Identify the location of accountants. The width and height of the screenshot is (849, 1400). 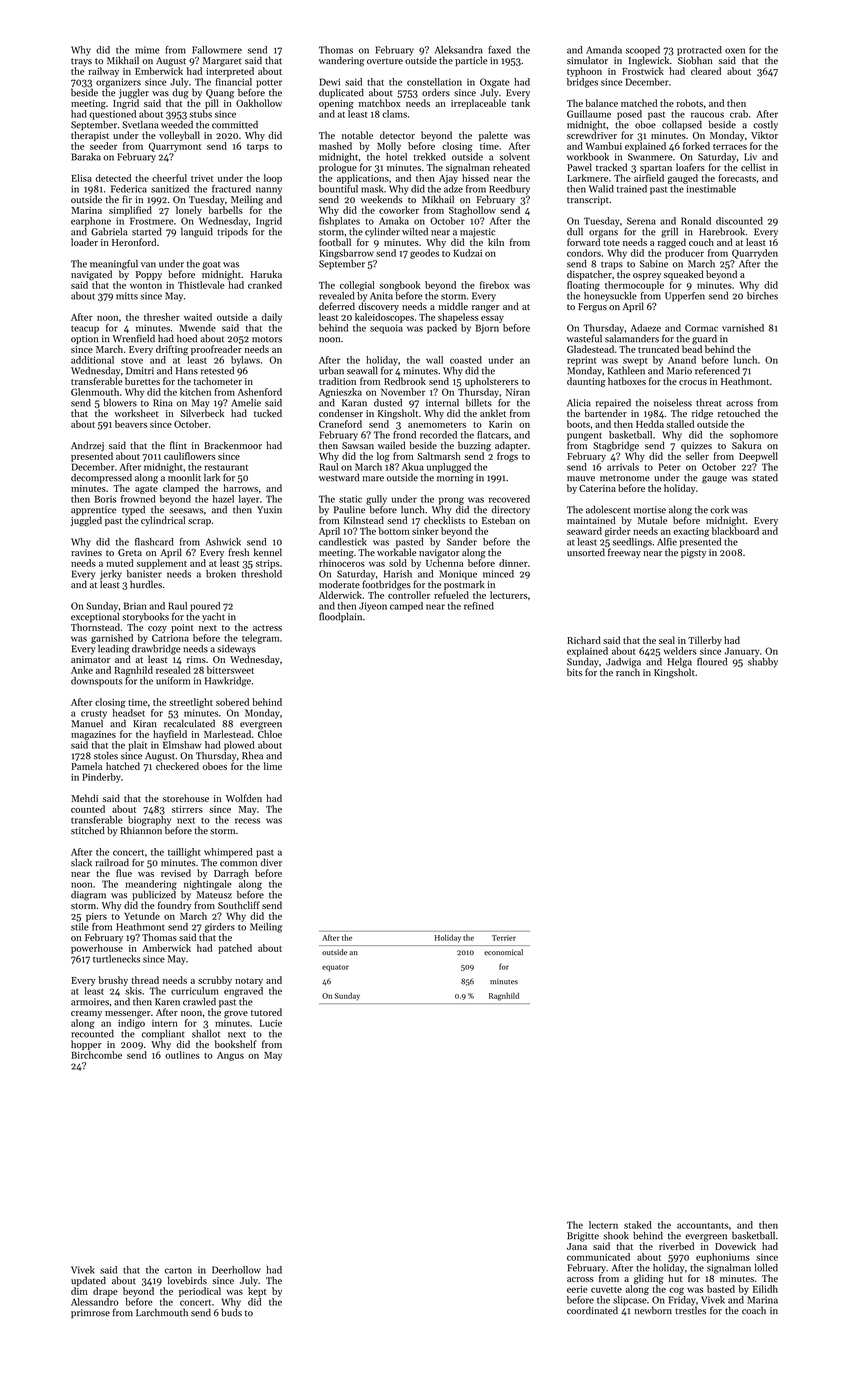
(703, 1226).
